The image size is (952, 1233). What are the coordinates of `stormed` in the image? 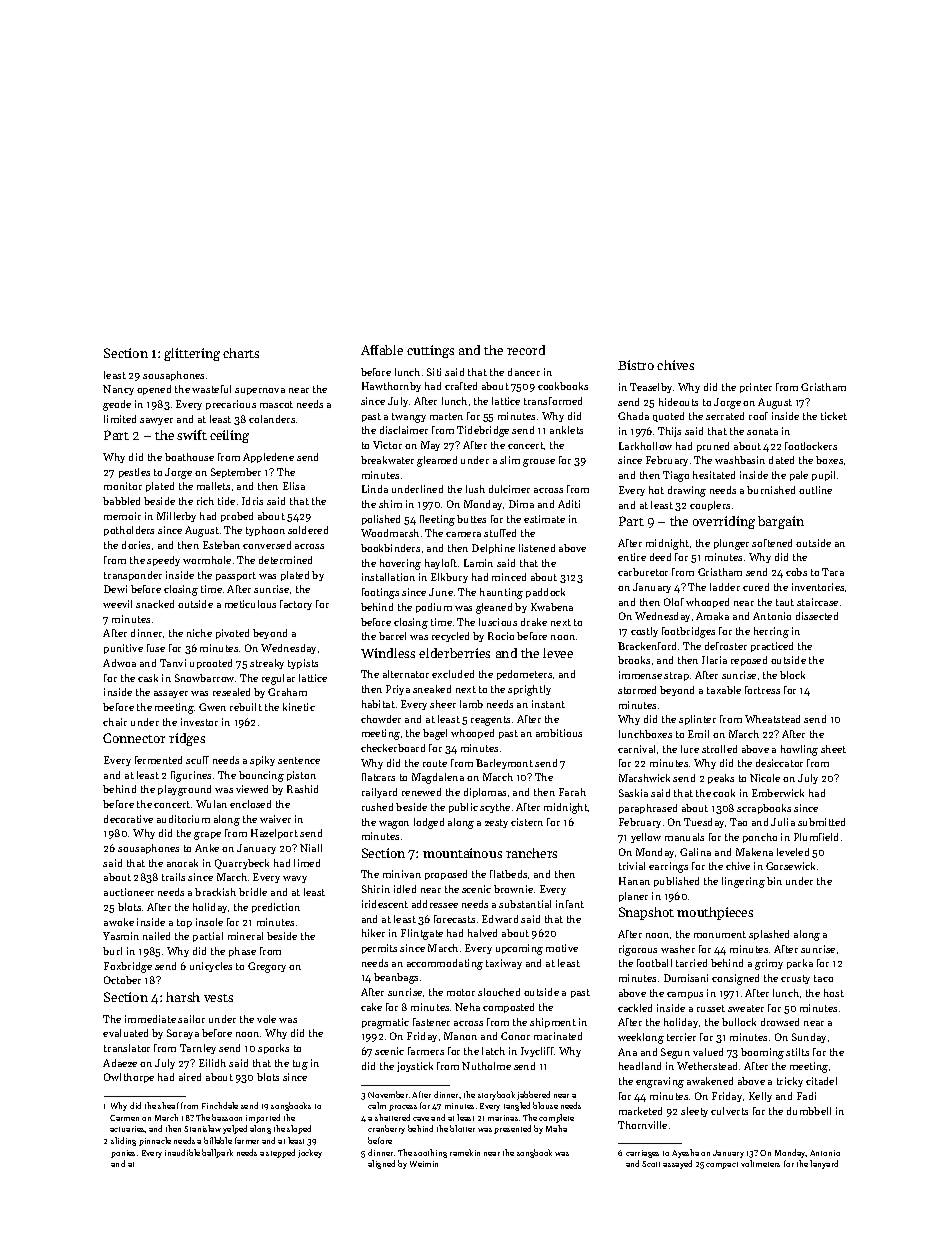 It's located at (637, 690).
